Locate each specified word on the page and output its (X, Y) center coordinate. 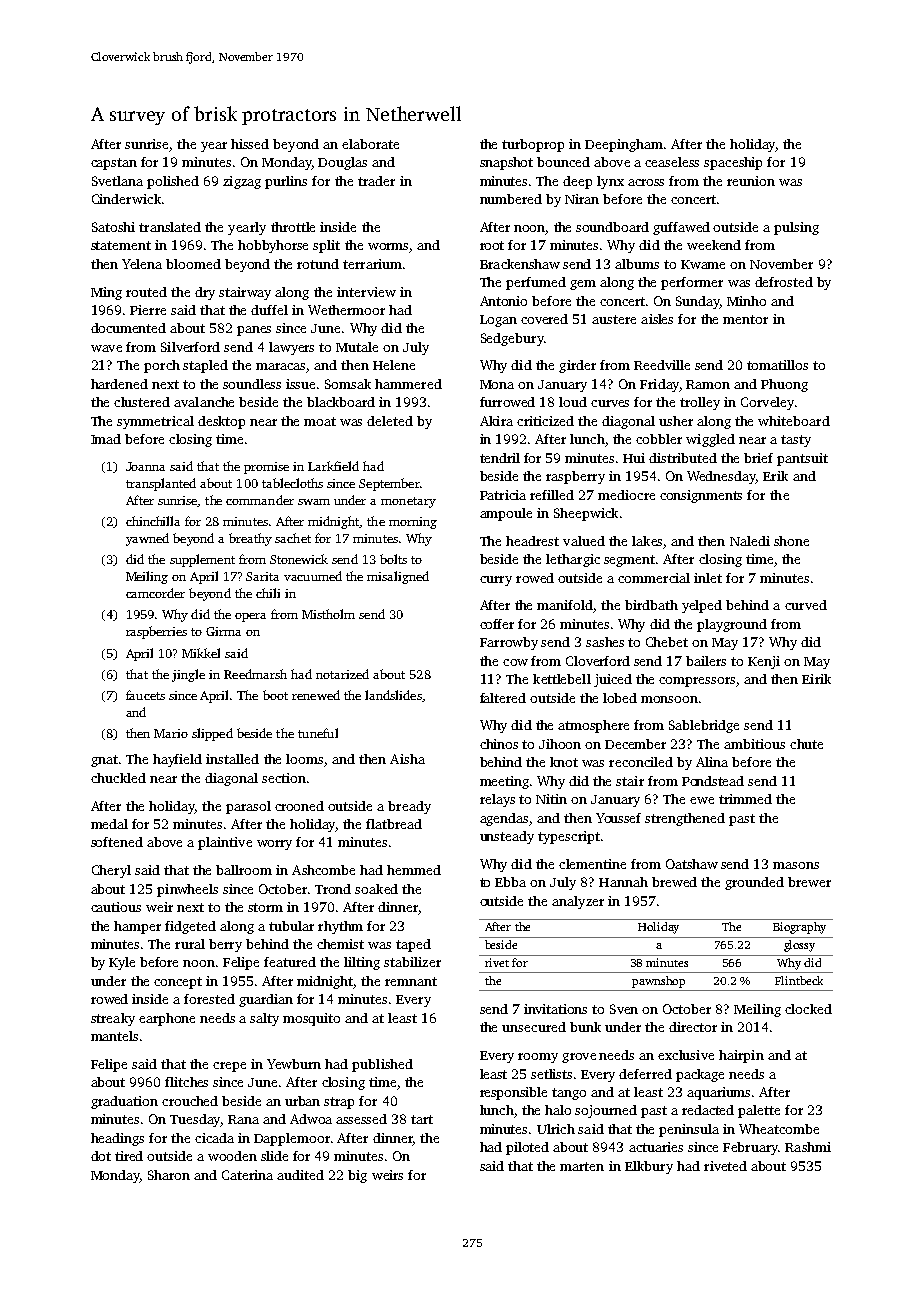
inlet (708, 578)
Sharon (169, 1175)
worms (388, 246)
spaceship (733, 163)
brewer (809, 882)
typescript (569, 837)
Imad (106, 439)
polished (173, 182)
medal (109, 824)
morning (413, 523)
